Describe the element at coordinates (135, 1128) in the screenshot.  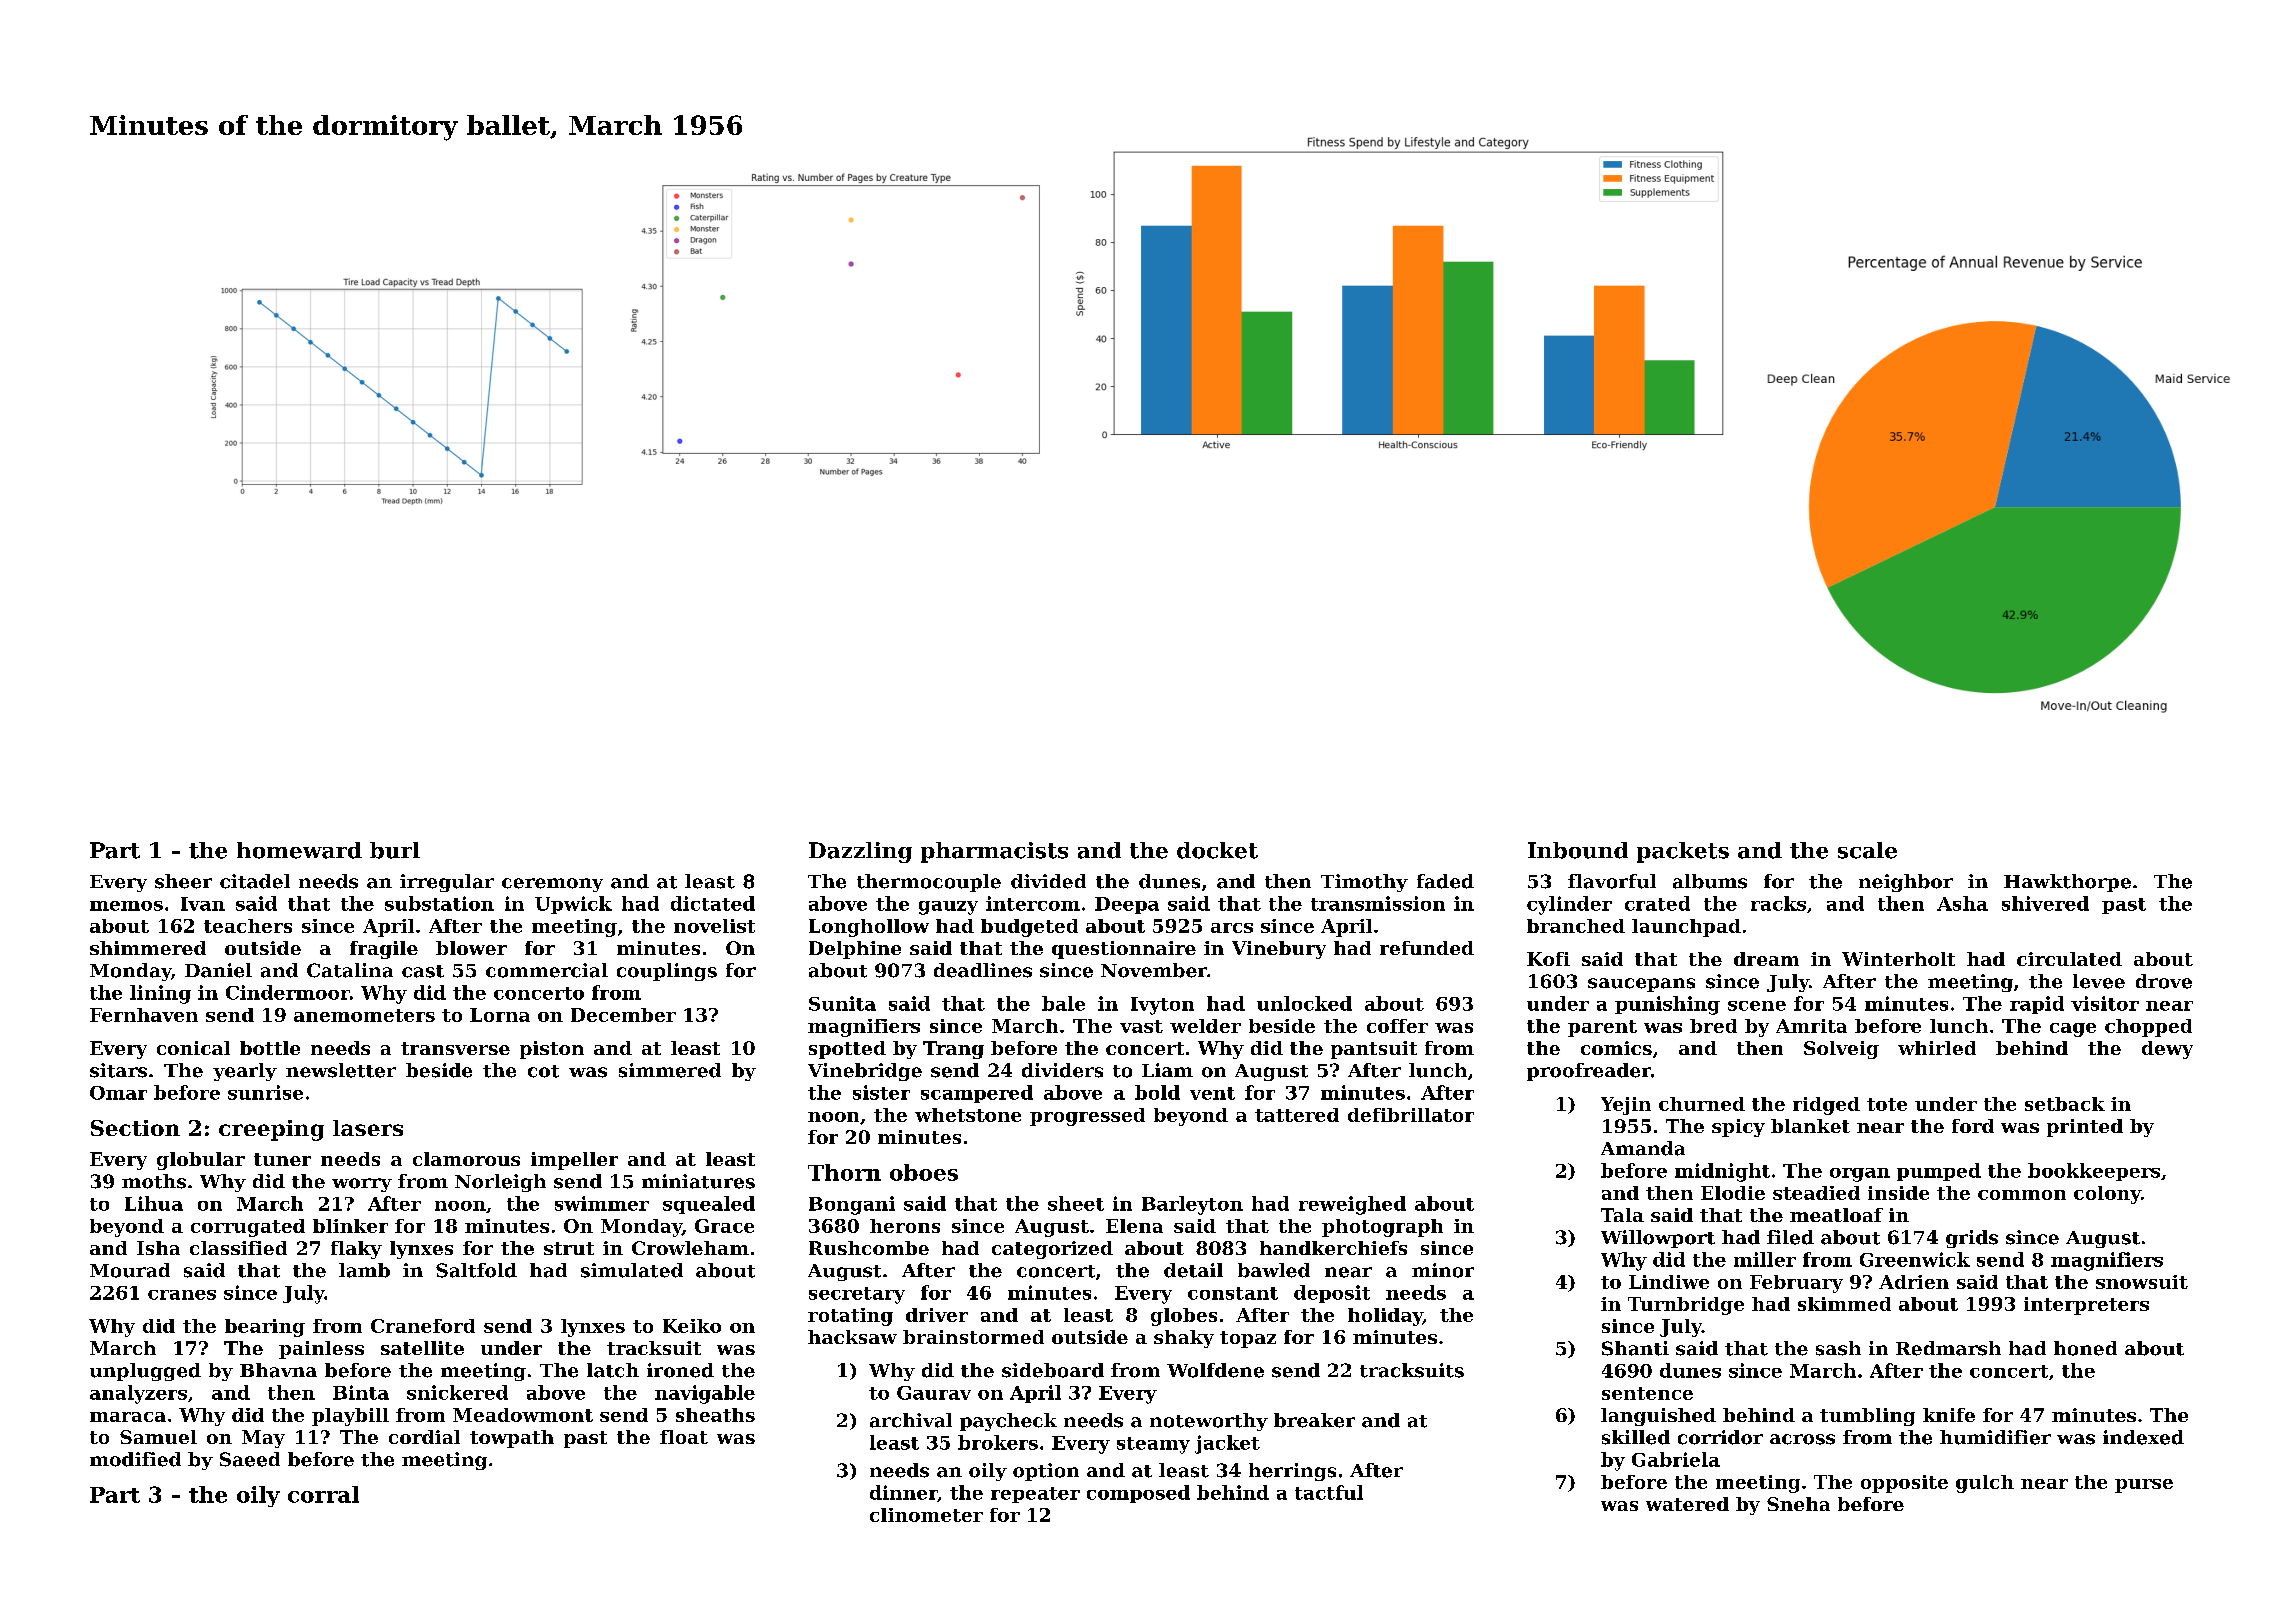
I see `Section` at that location.
